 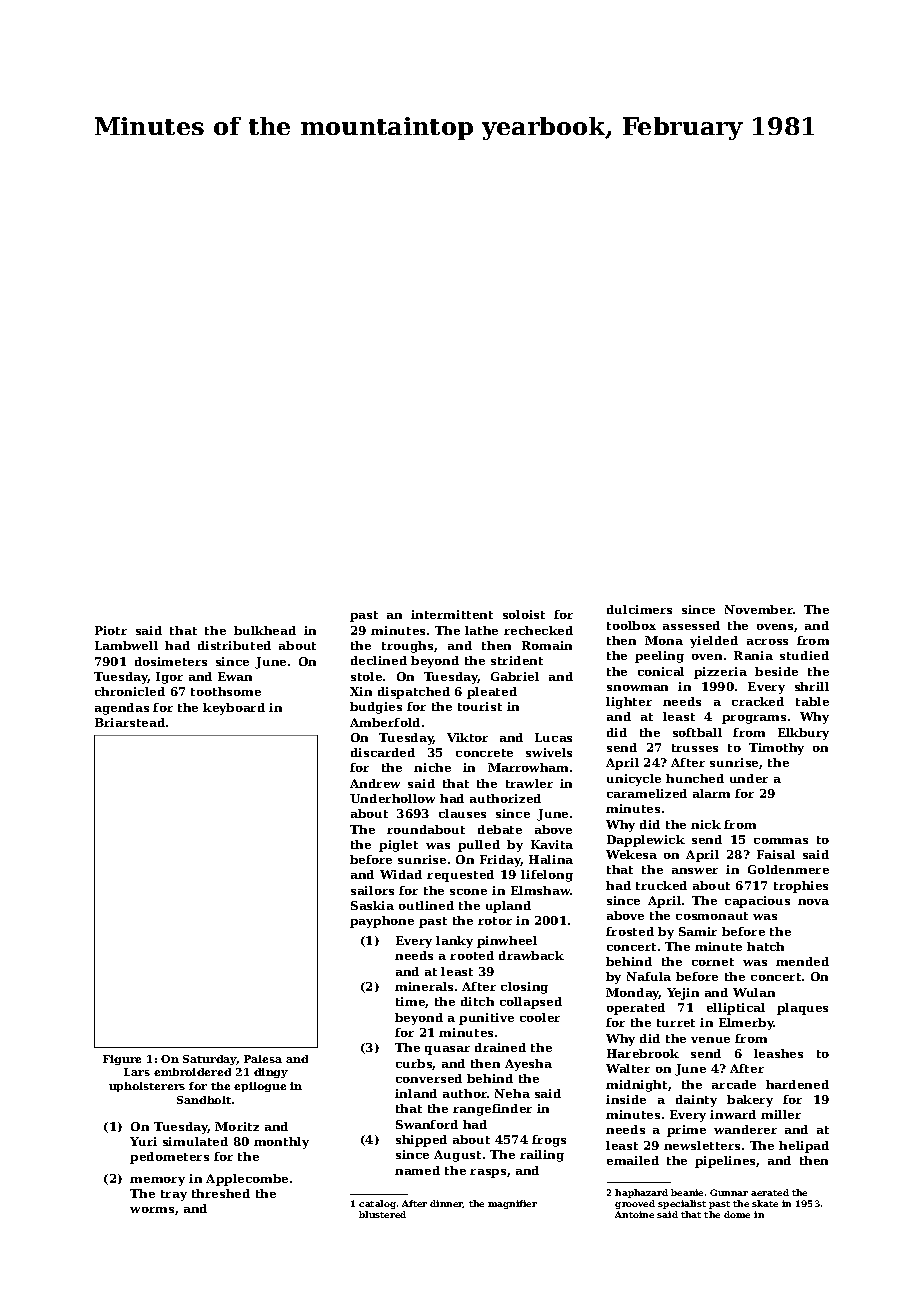 What do you see at coordinates (234, 645) in the page?
I see `distributed` at bounding box center [234, 645].
